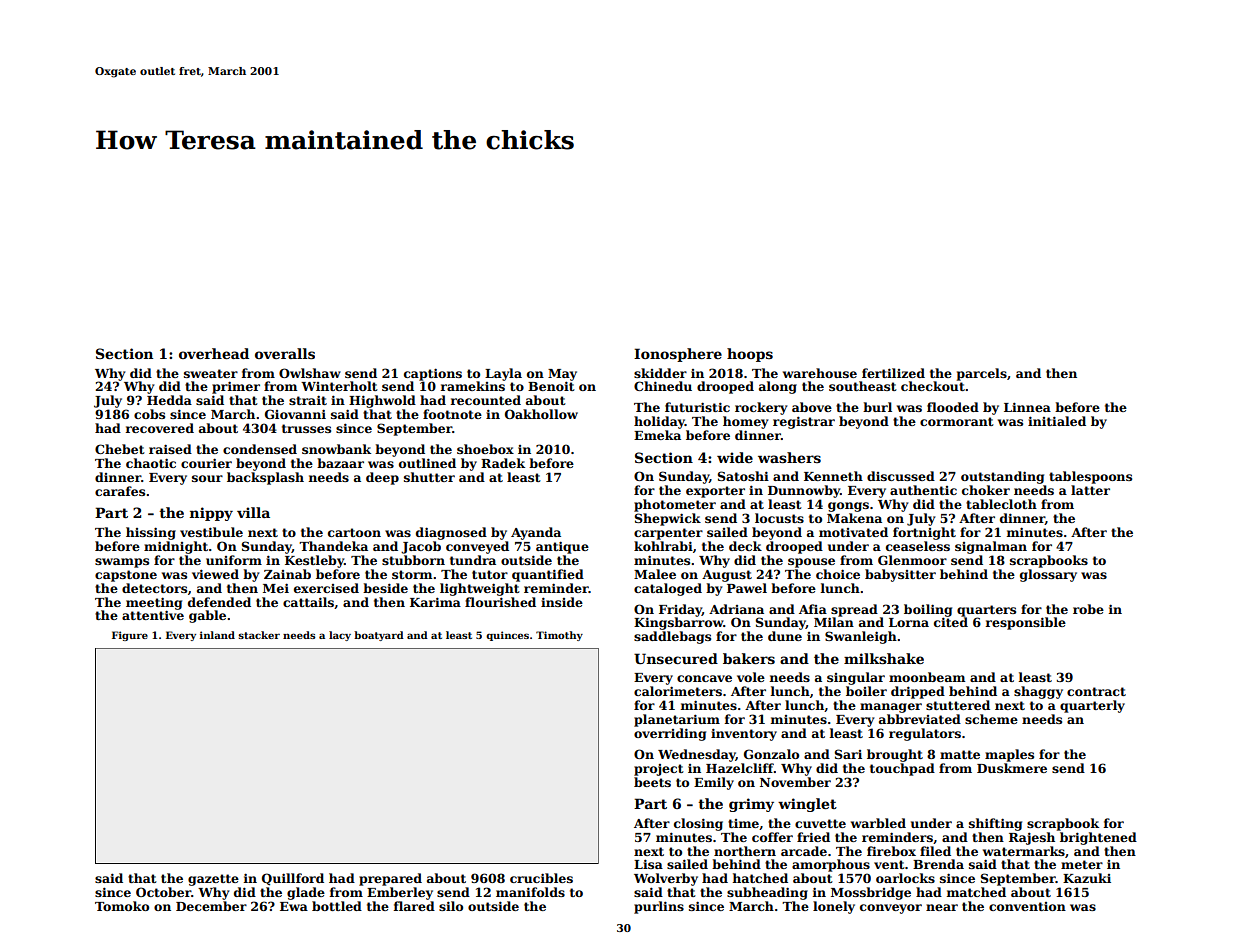 This screenshot has width=1233, height=952. What do you see at coordinates (982, 374) in the screenshot?
I see `parcels` at bounding box center [982, 374].
